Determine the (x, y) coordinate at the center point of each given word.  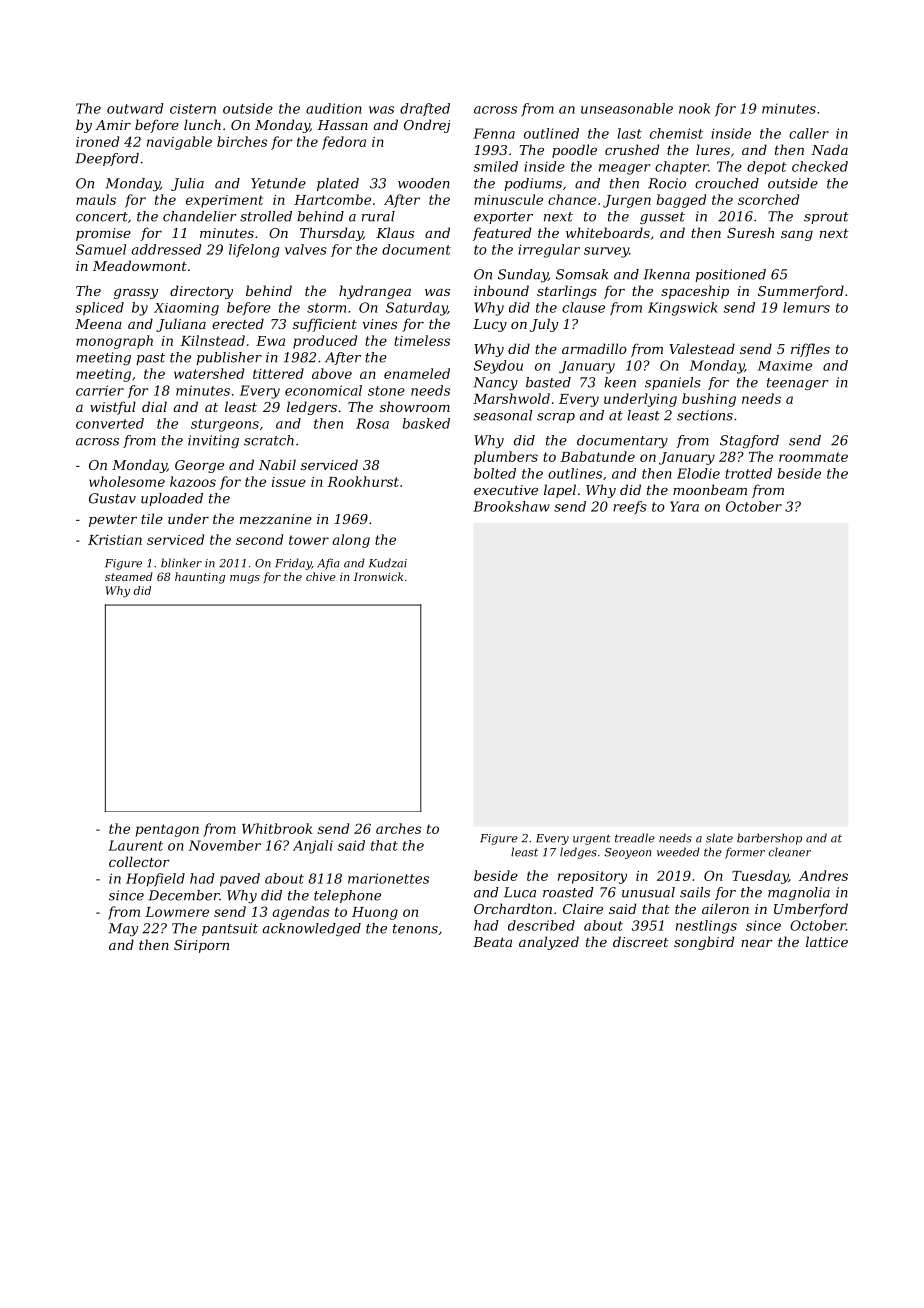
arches (398, 828)
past (150, 359)
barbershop (769, 839)
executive (506, 490)
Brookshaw (511, 506)
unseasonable (627, 108)
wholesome (127, 481)
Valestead (702, 348)
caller (809, 133)
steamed (129, 576)
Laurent (135, 845)
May (123, 929)
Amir (113, 125)
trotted (748, 473)
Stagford (749, 441)
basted (548, 382)
